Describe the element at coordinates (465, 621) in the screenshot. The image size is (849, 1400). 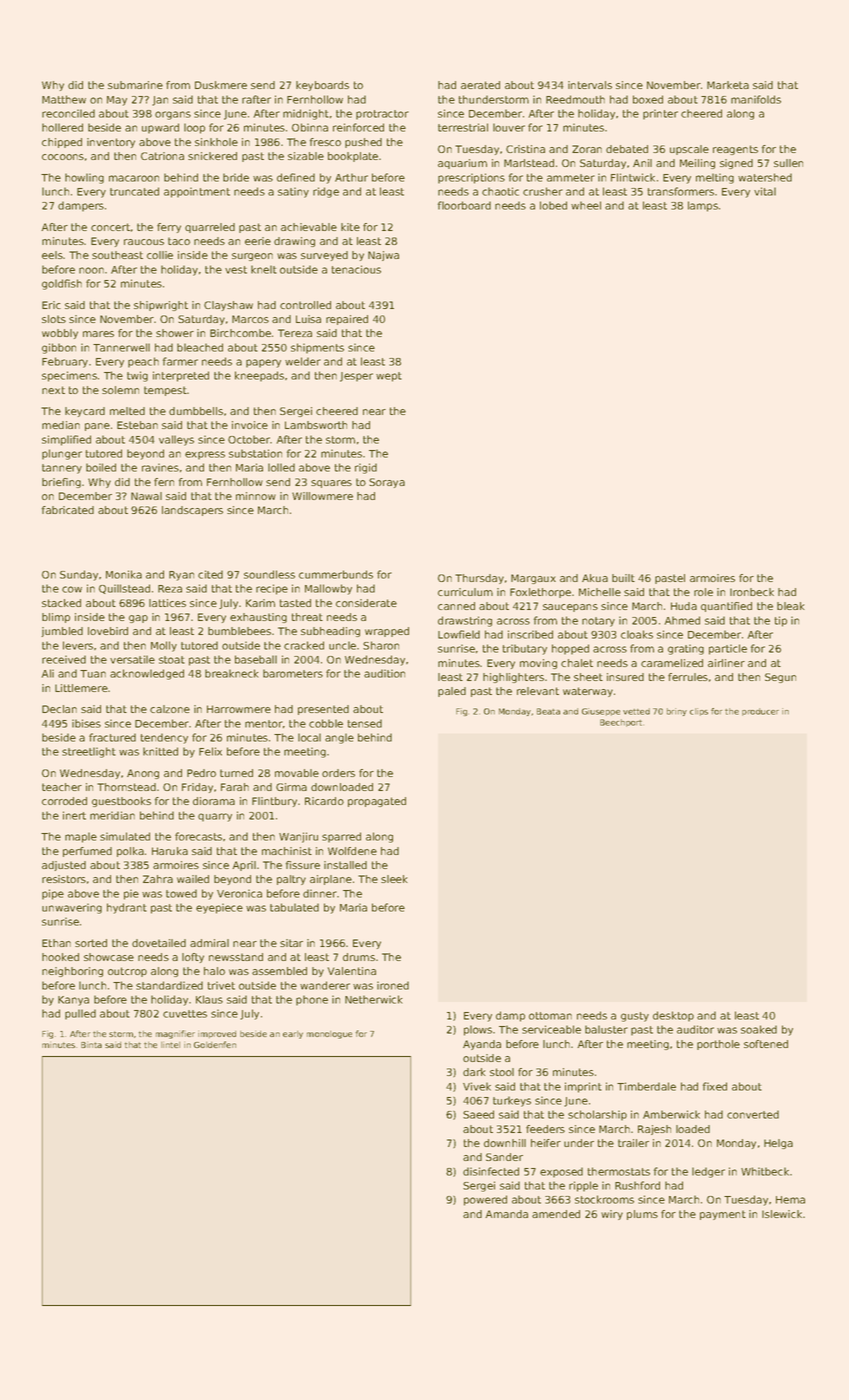
I see `drawstring` at that location.
